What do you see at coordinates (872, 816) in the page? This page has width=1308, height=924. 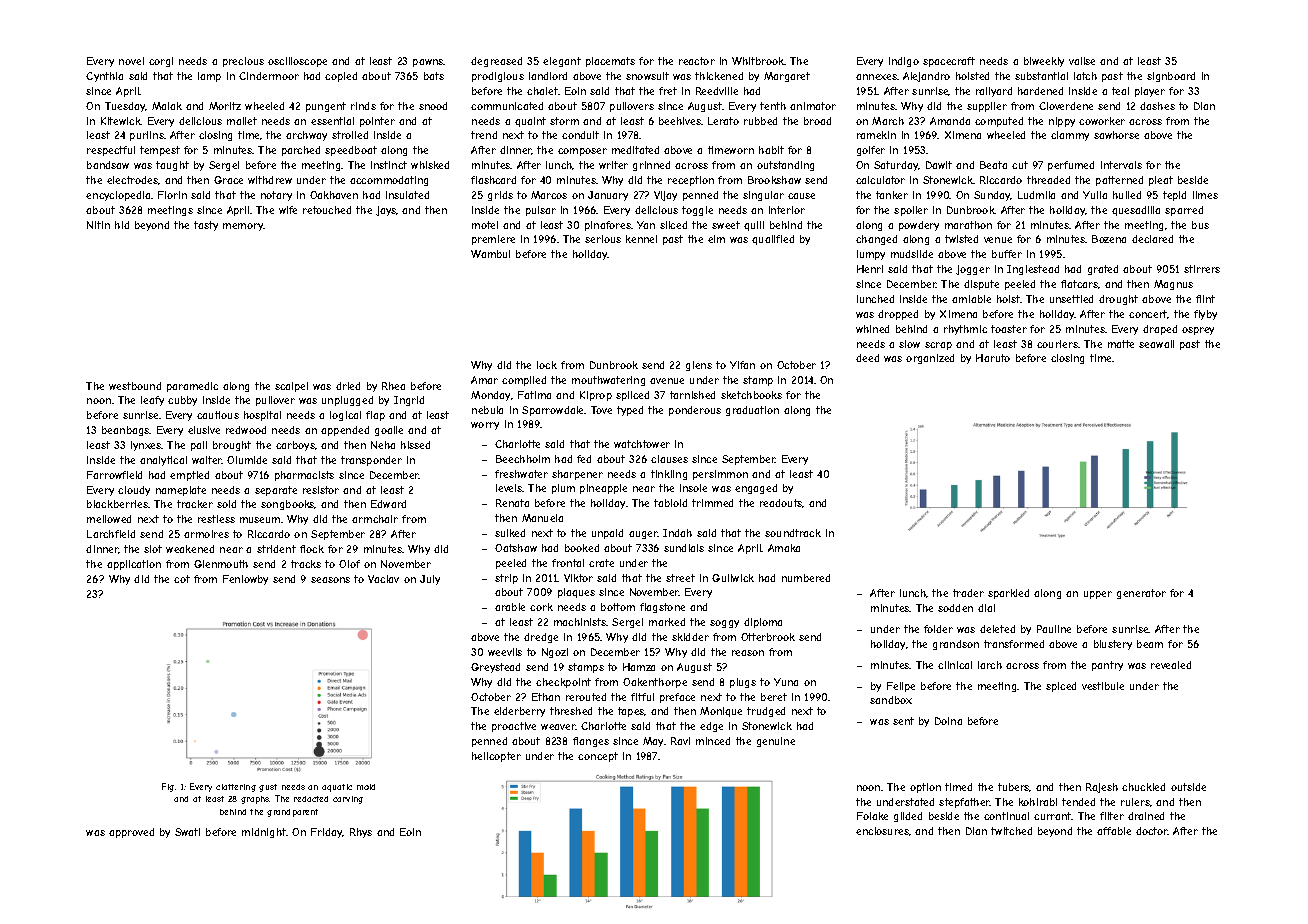 I see `Folake` at bounding box center [872, 816].
